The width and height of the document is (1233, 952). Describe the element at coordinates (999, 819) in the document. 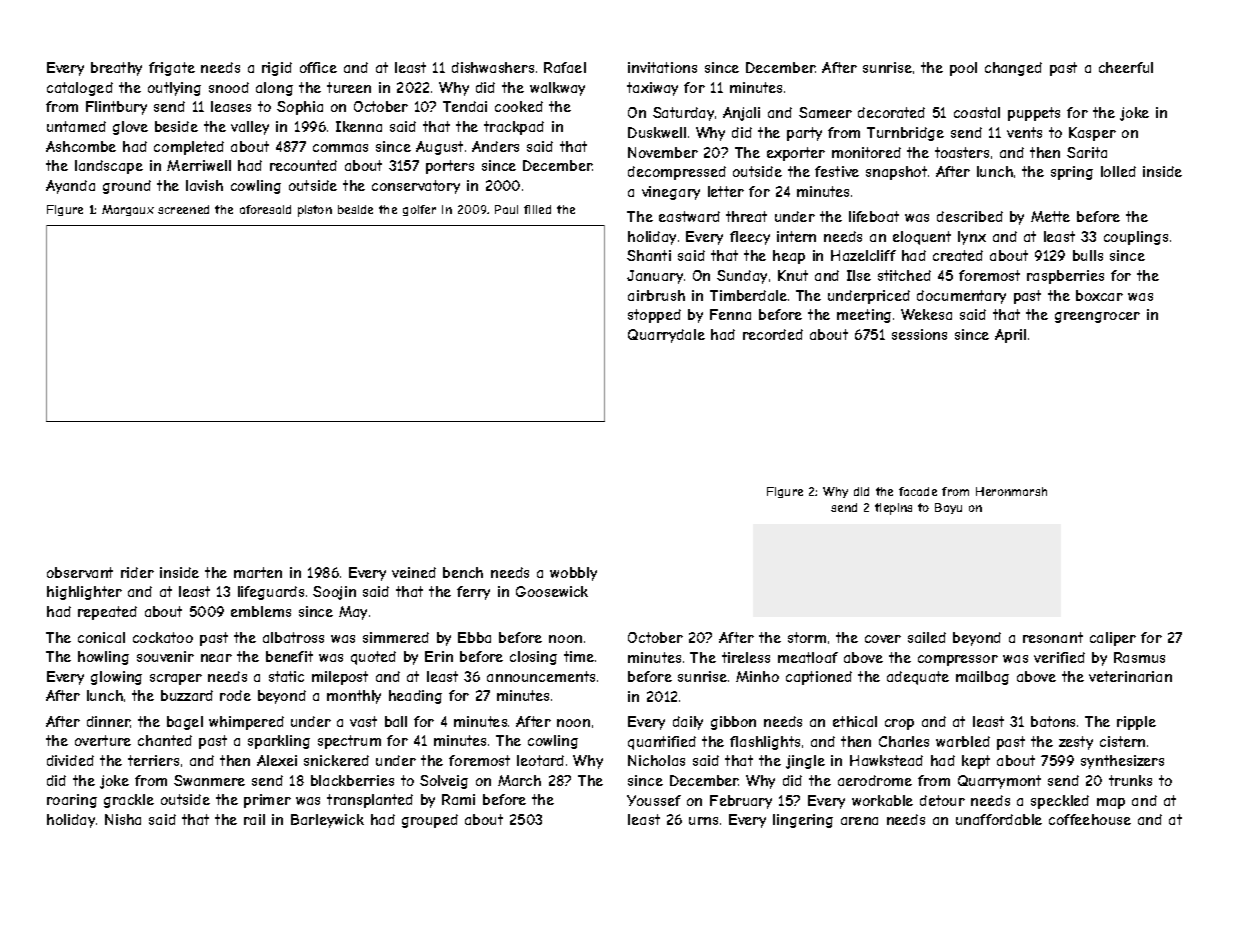

I see `unaffordable` at that location.
